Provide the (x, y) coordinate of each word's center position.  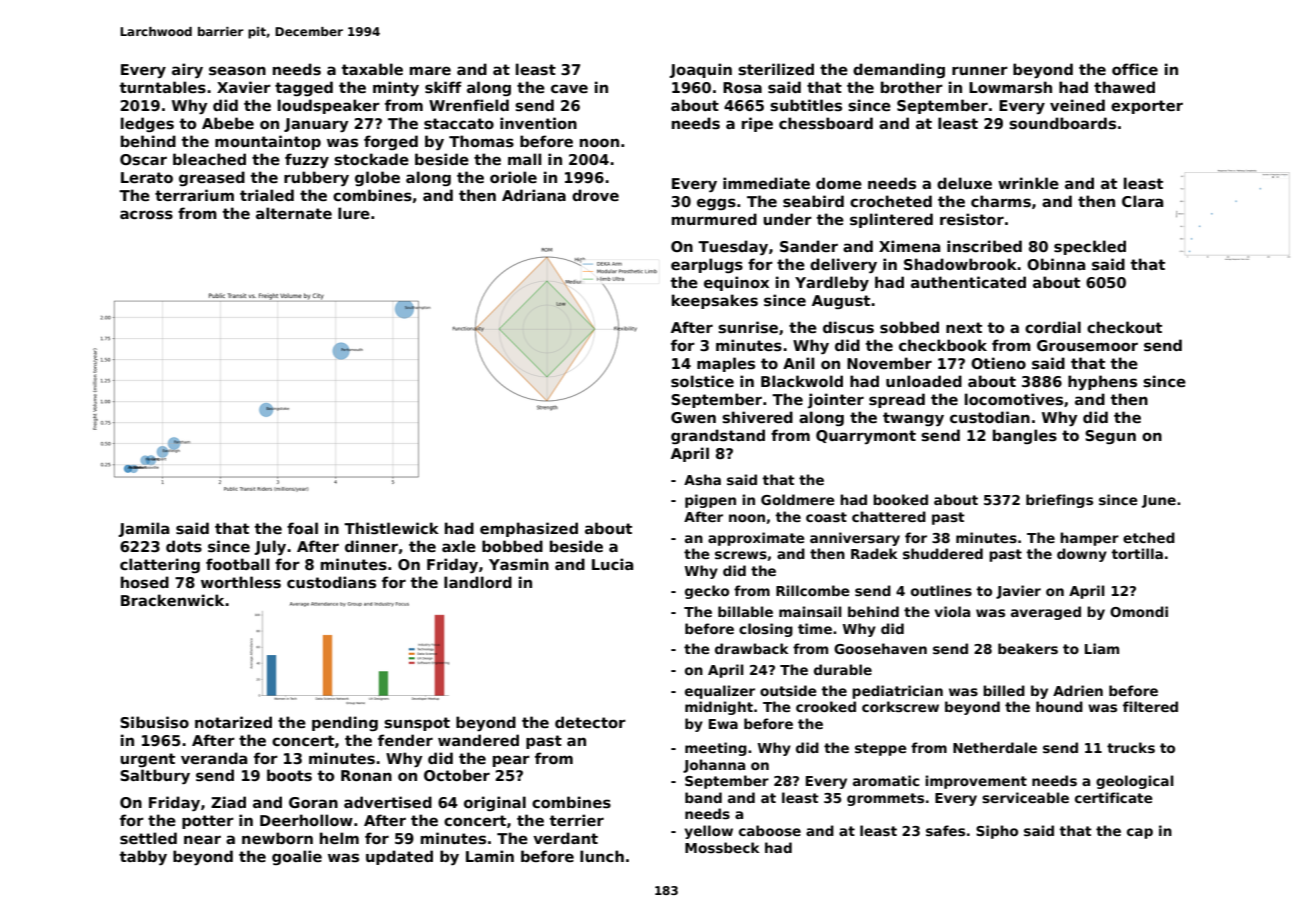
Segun (1110, 437)
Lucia (612, 564)
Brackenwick (172, 600)
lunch (602, 856)
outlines (941, 590)
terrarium (194, 195)
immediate (766, 183)
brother (912, 87)
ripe (757, 124)
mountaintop (268, 142)
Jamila (143, 529)
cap (1140, 833)
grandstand (718, 436)
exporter (1147, 107)
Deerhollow (306, 820)
